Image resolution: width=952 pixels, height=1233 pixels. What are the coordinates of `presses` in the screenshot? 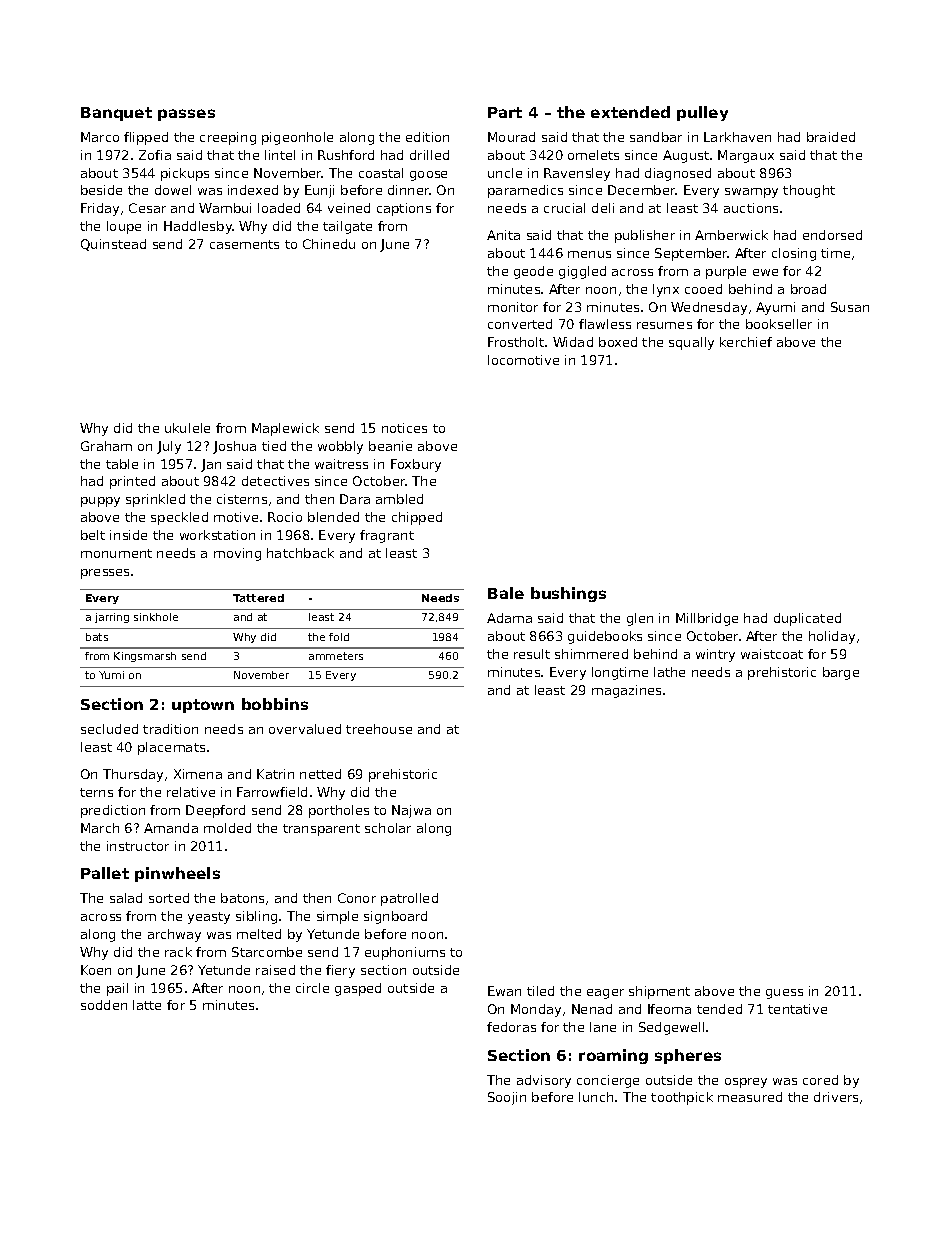 It's located at (105, 574).
